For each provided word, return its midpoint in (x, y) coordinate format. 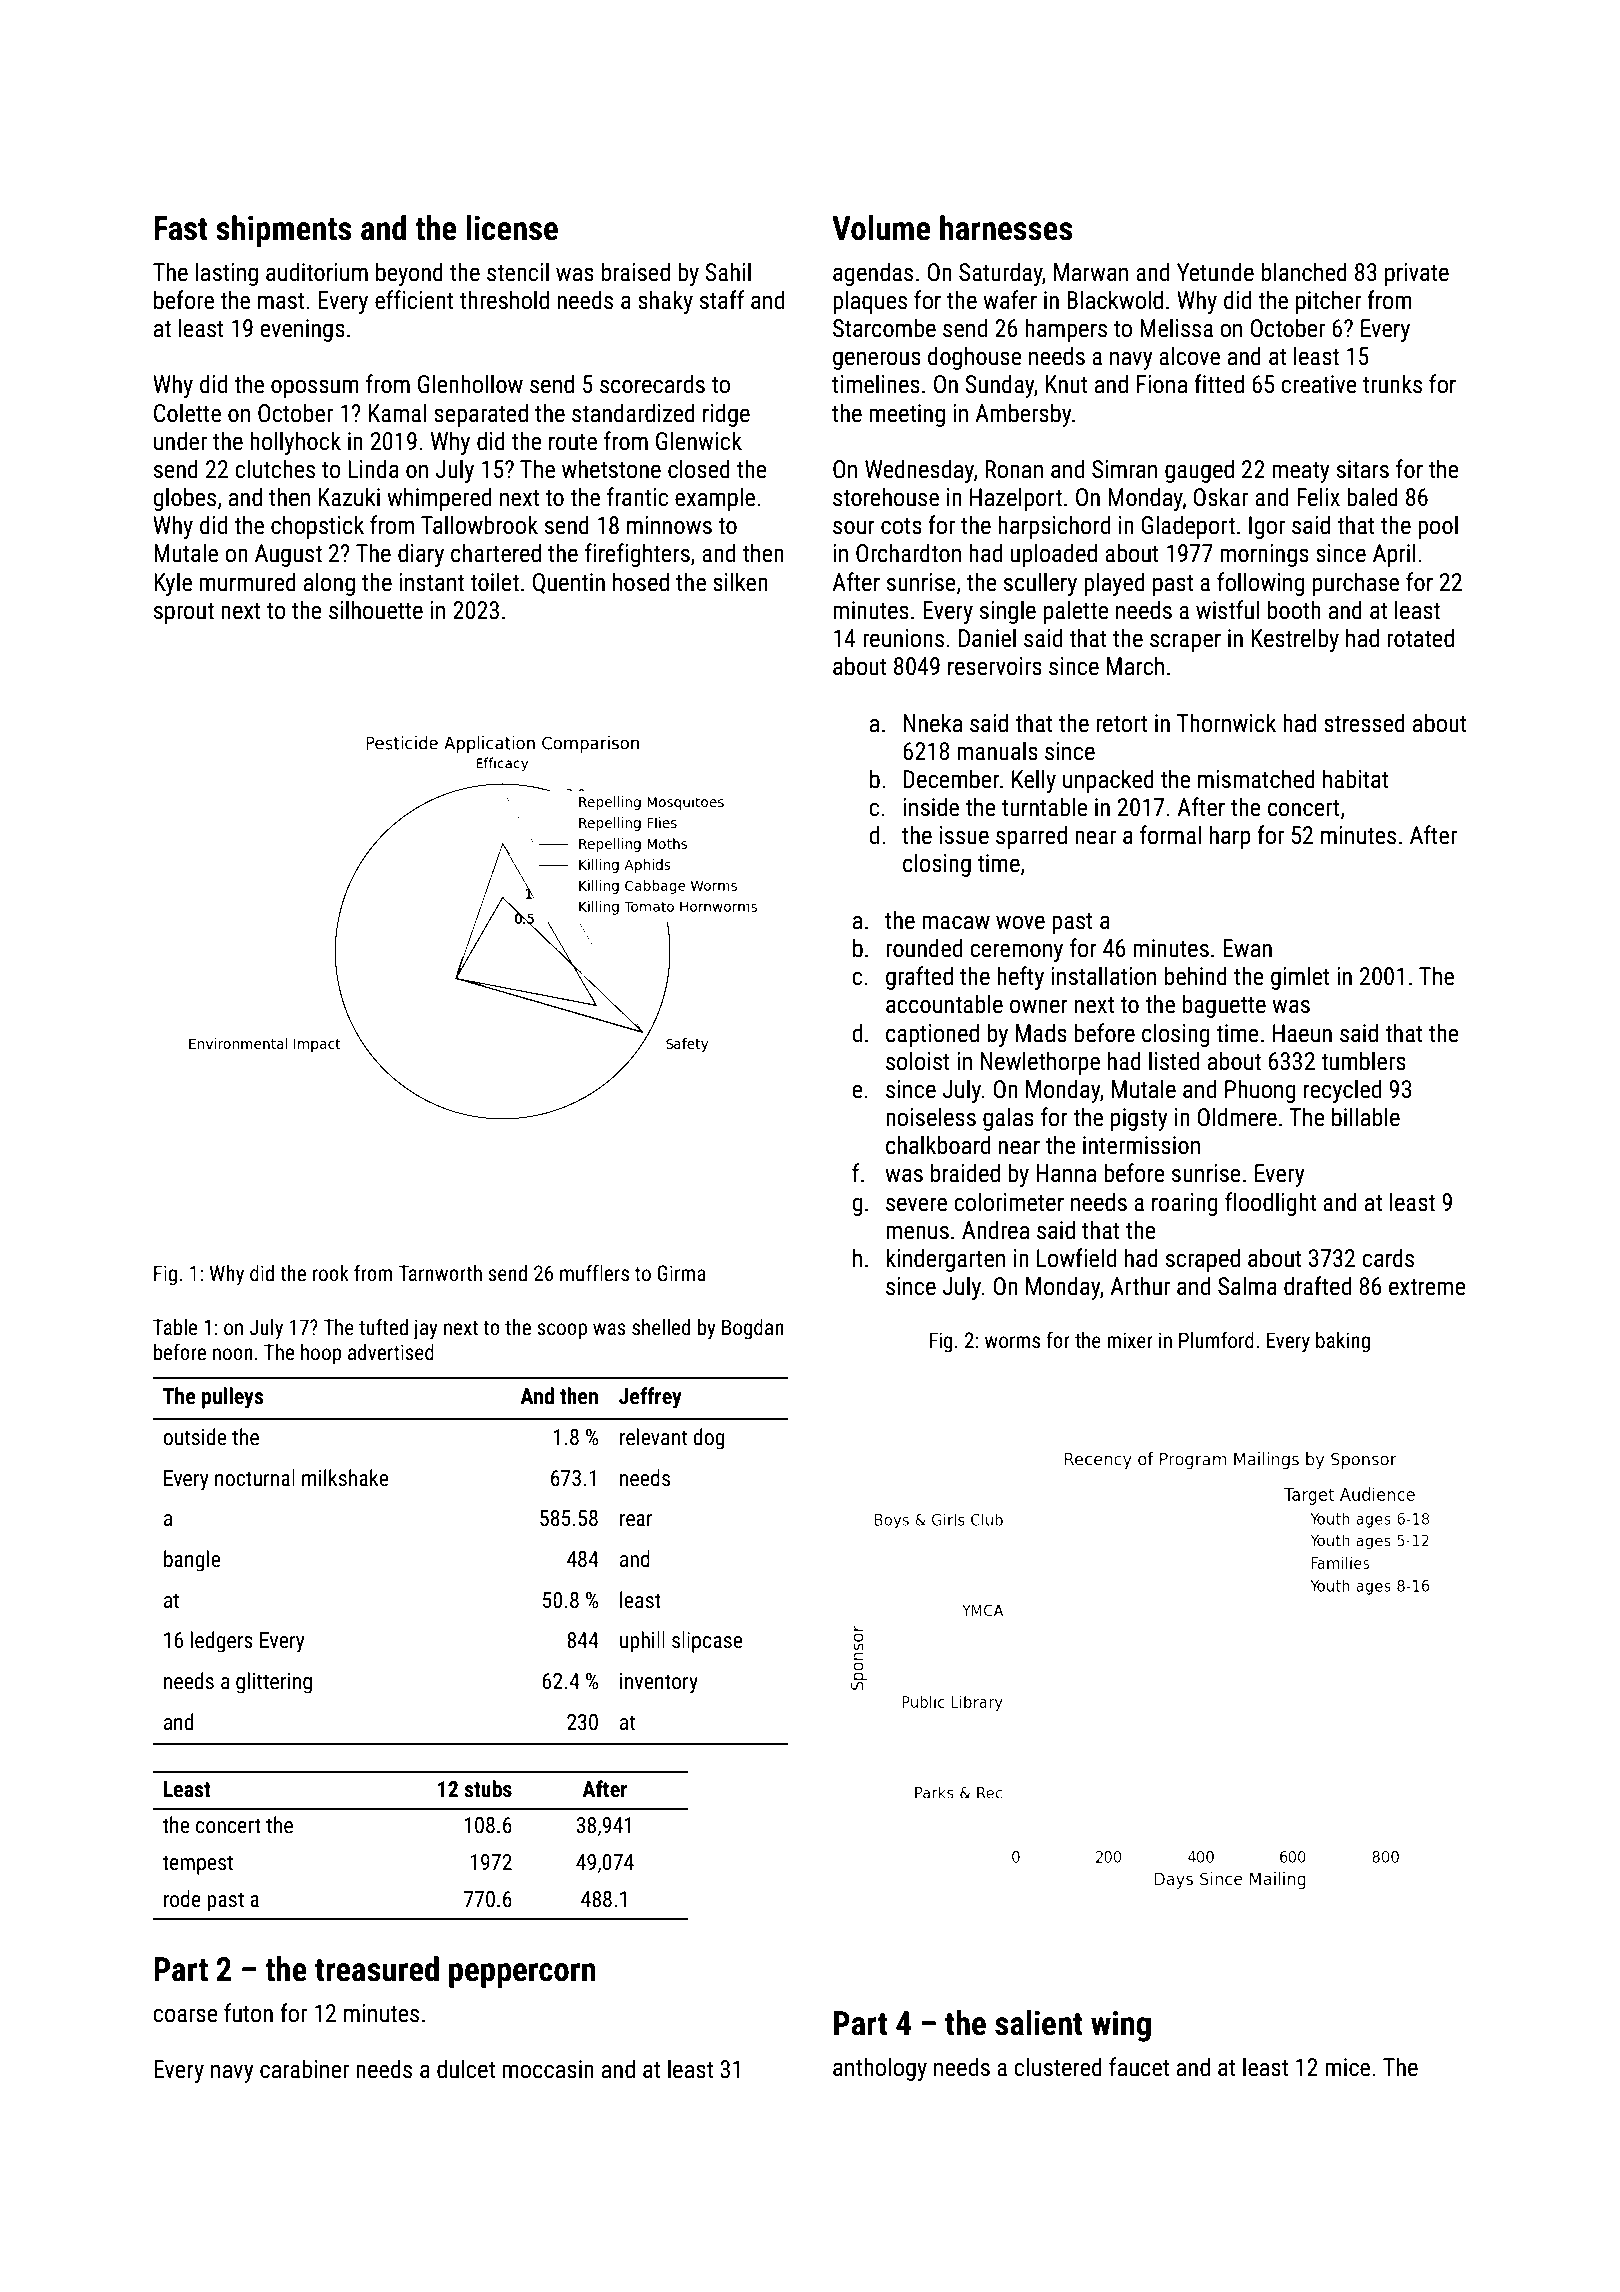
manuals (997, 751)
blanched (1304, 272)
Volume (881, 228)
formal (1170, 835)
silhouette (376, 610)
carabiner (304, 2069)
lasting (227, 274)
